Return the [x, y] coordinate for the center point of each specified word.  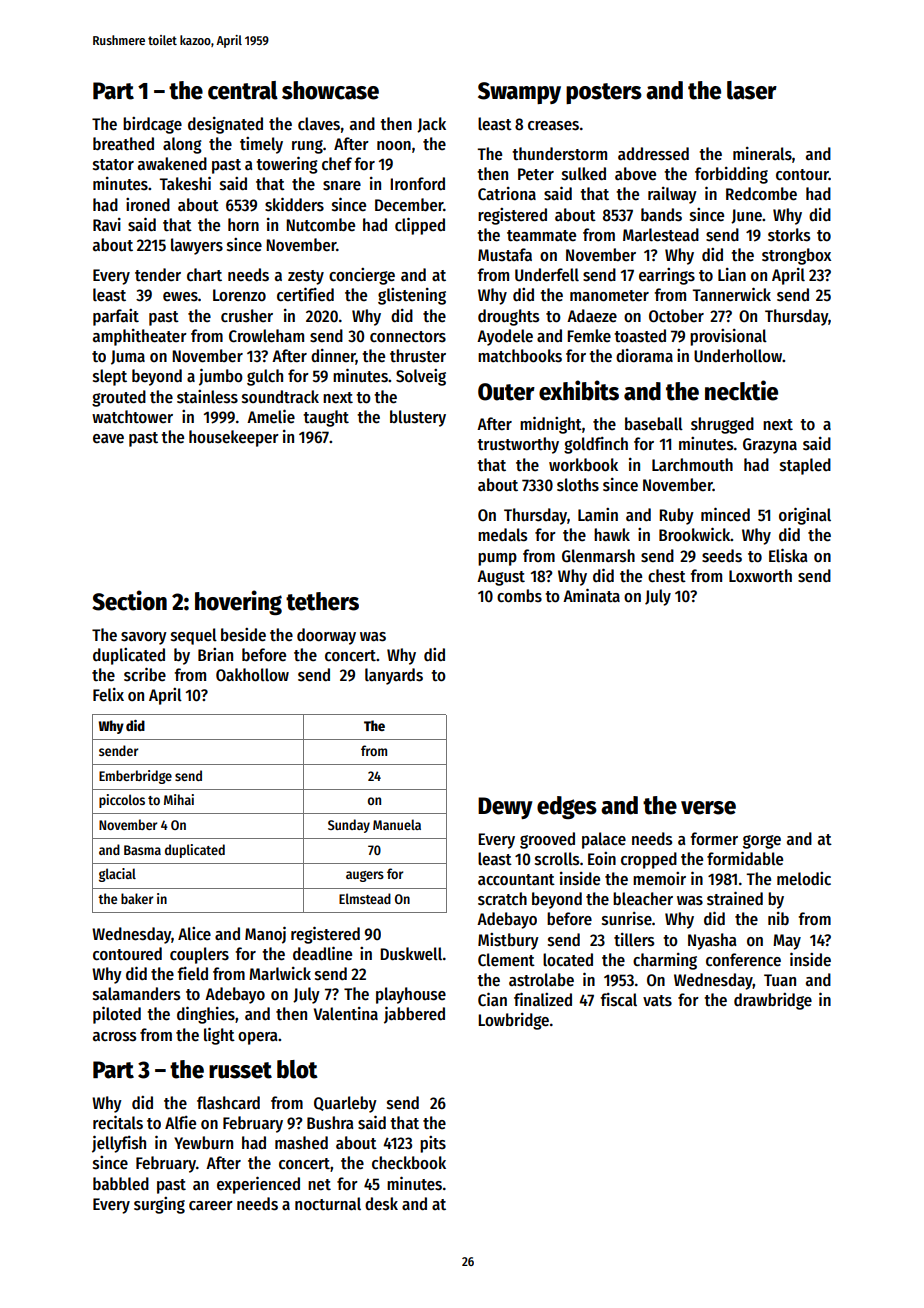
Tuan [780, 980]
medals [502, 535]
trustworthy [518, 445]
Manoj [265, 935]
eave [108, 439]
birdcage [152, 125]
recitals [118, 1122]
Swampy [519, 93]
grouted [119, 398]
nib [778, 918]
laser [752, 90]
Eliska [788, 555]
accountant [516, 880]
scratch [502, 899]
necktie [741, 390]
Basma [142, 850]
